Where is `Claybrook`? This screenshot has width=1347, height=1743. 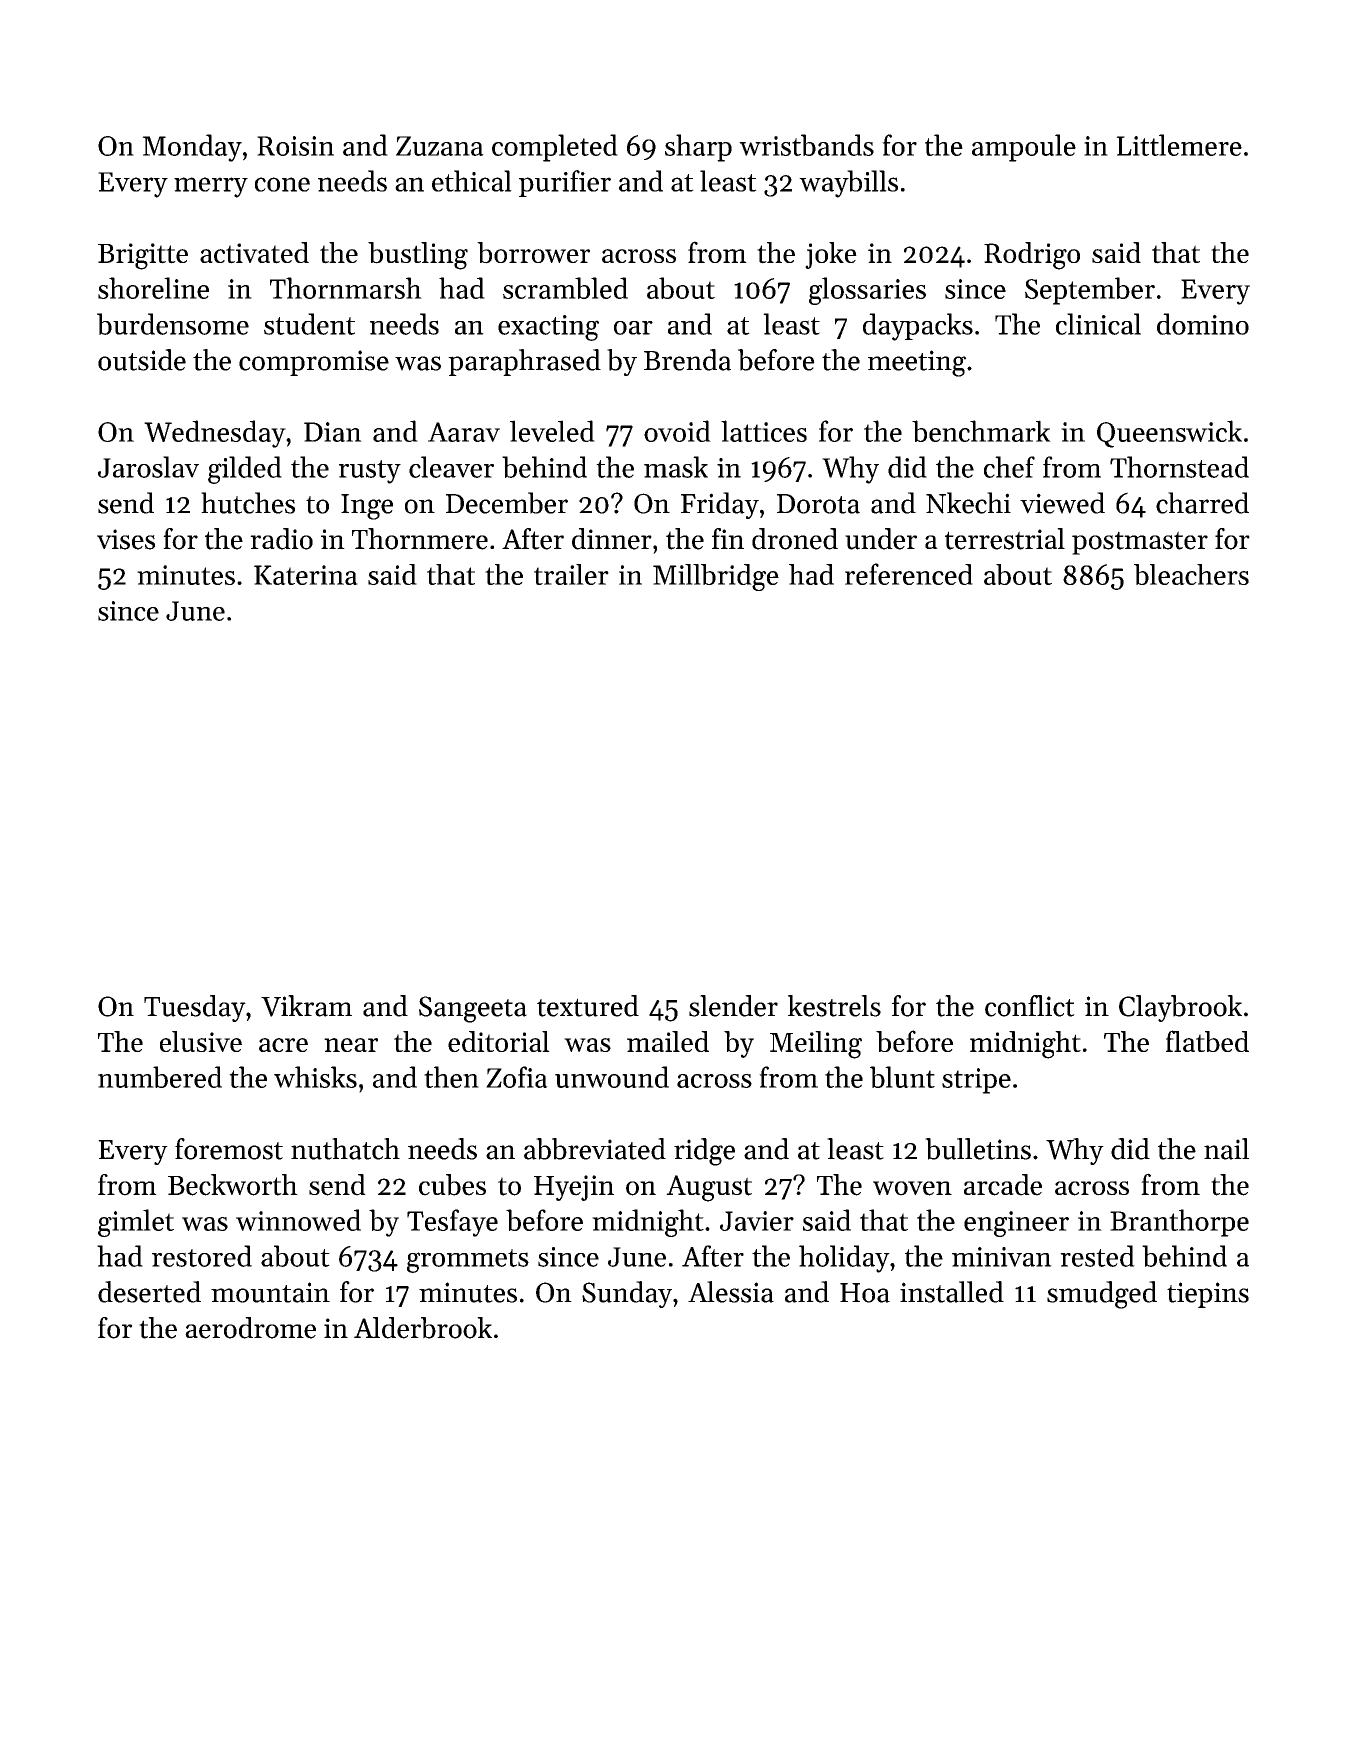
Claybrook is located at coordinates (1180, 1008).
